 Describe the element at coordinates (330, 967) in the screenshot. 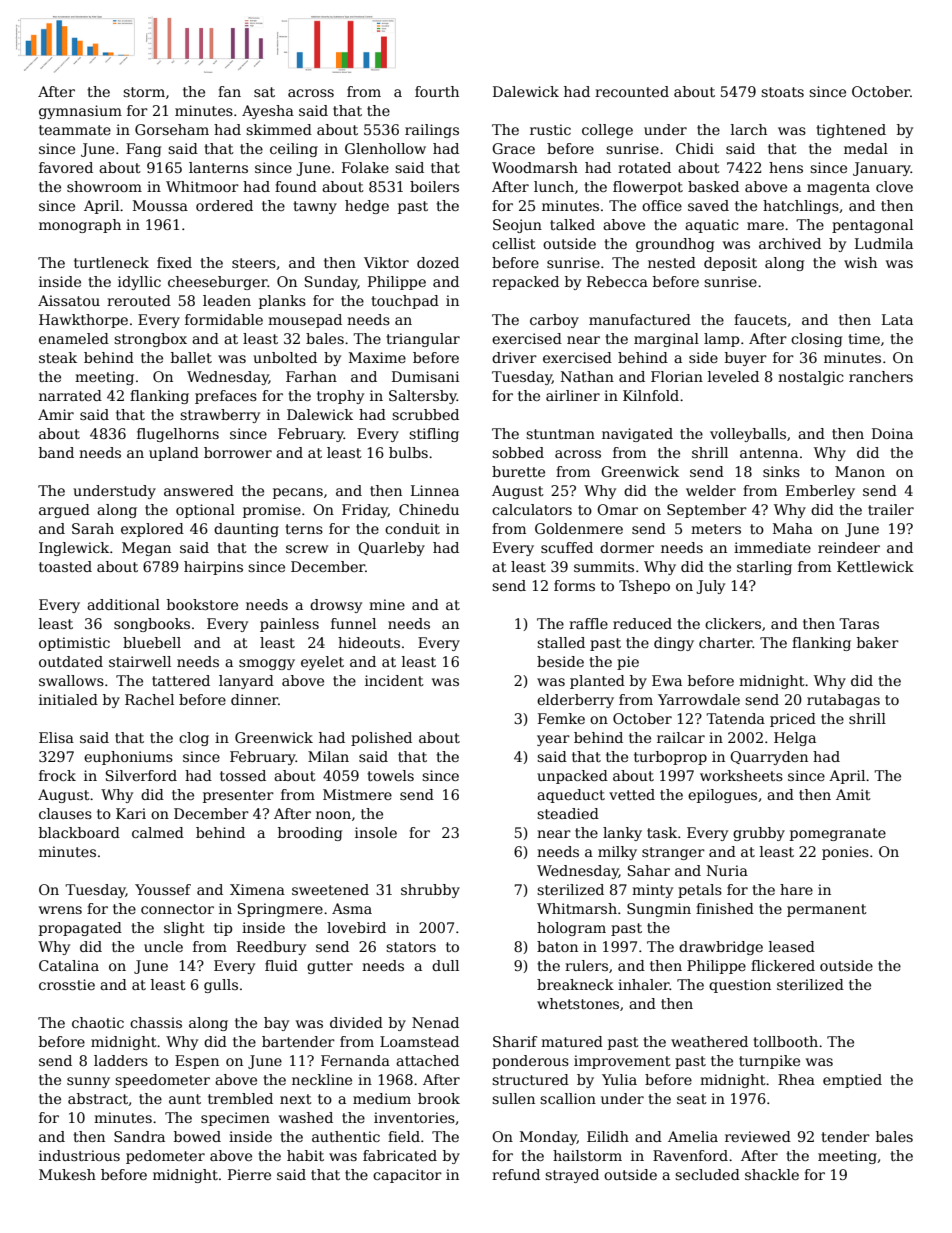

I see `gutter` at that location.
